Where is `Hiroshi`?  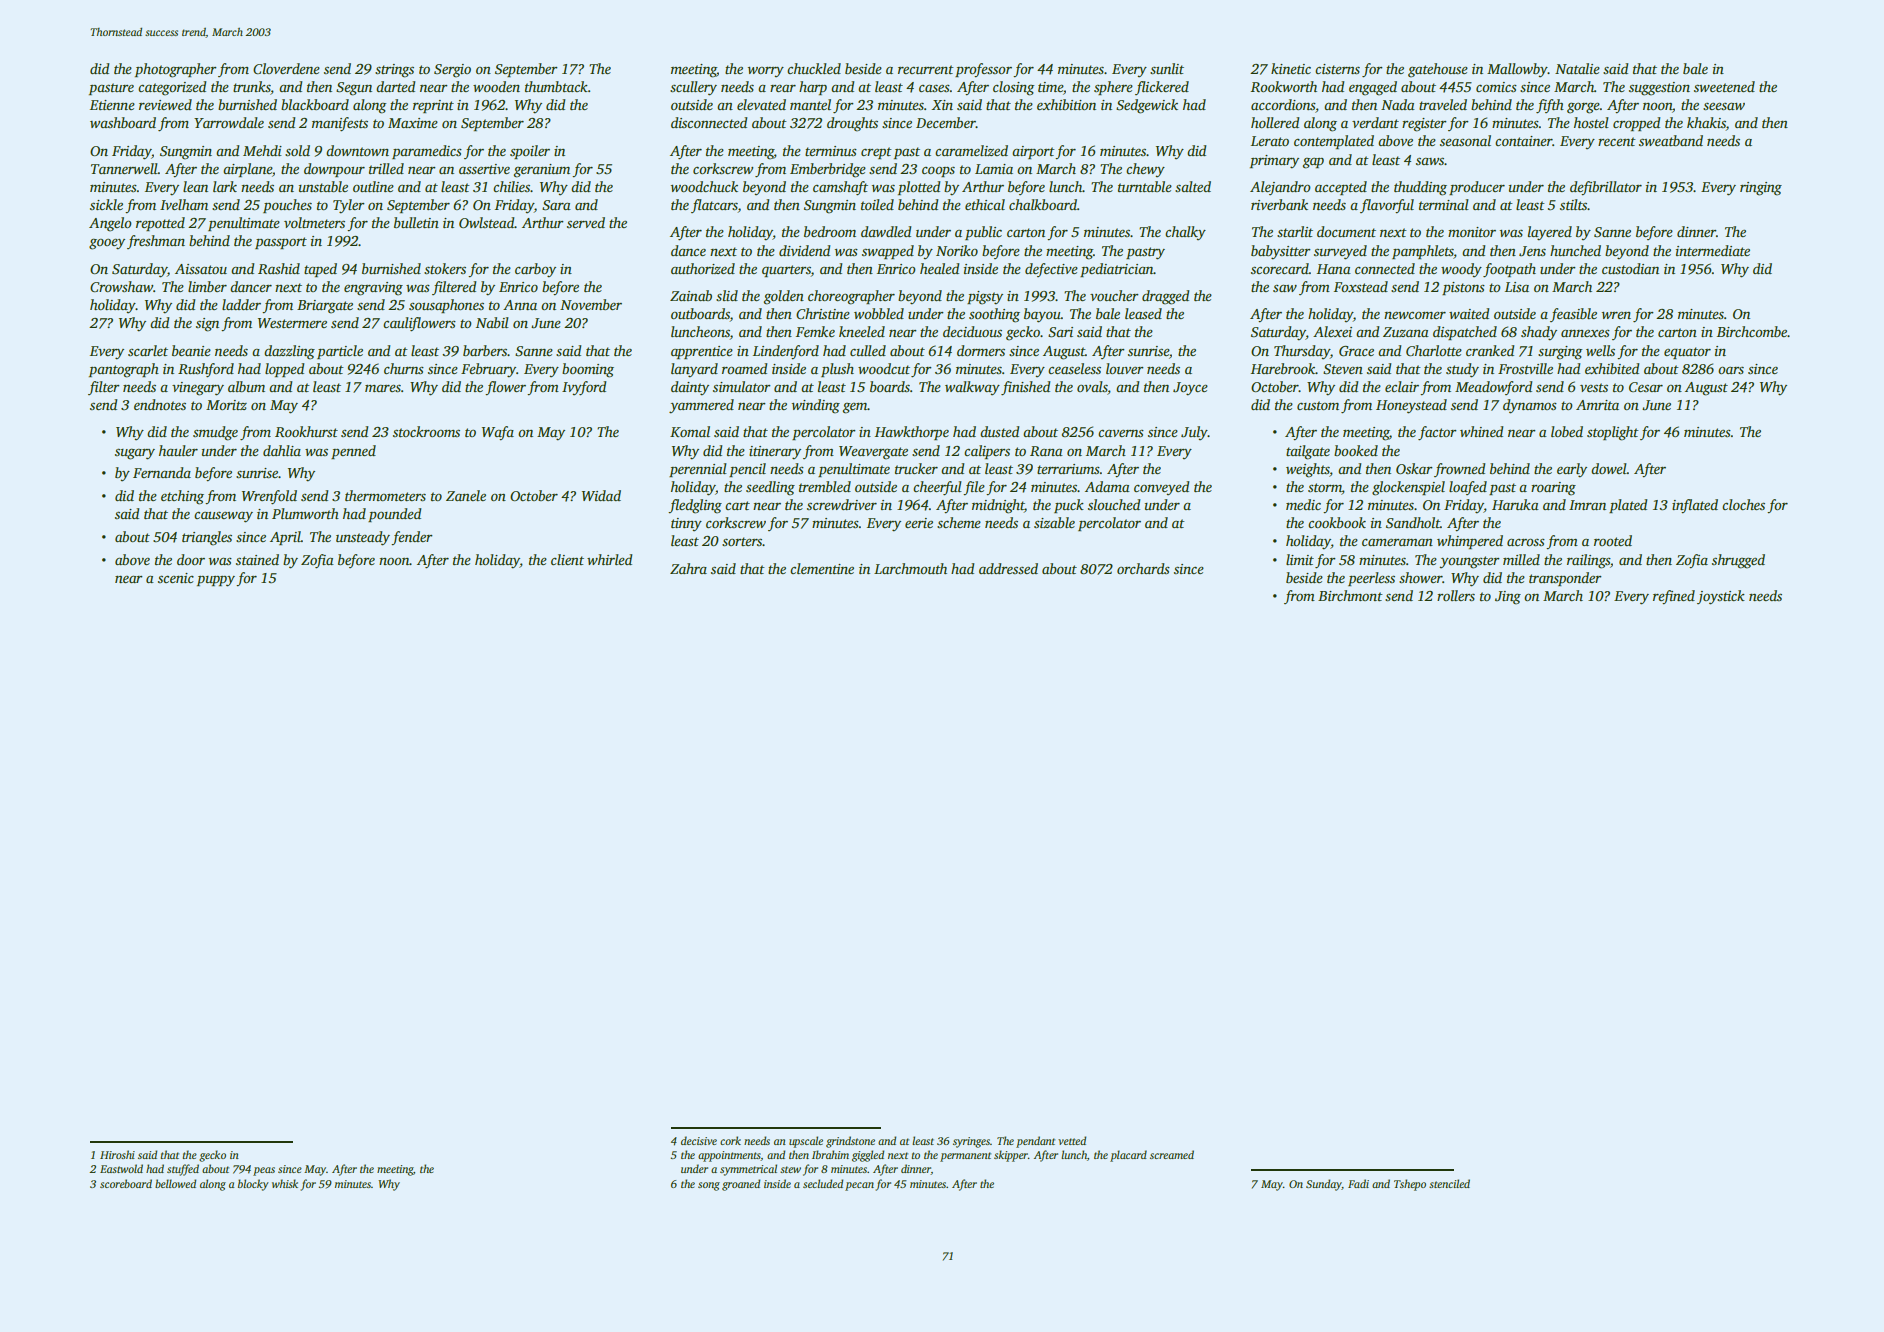
Hiroshi is located at coordinates (117, 1154).
